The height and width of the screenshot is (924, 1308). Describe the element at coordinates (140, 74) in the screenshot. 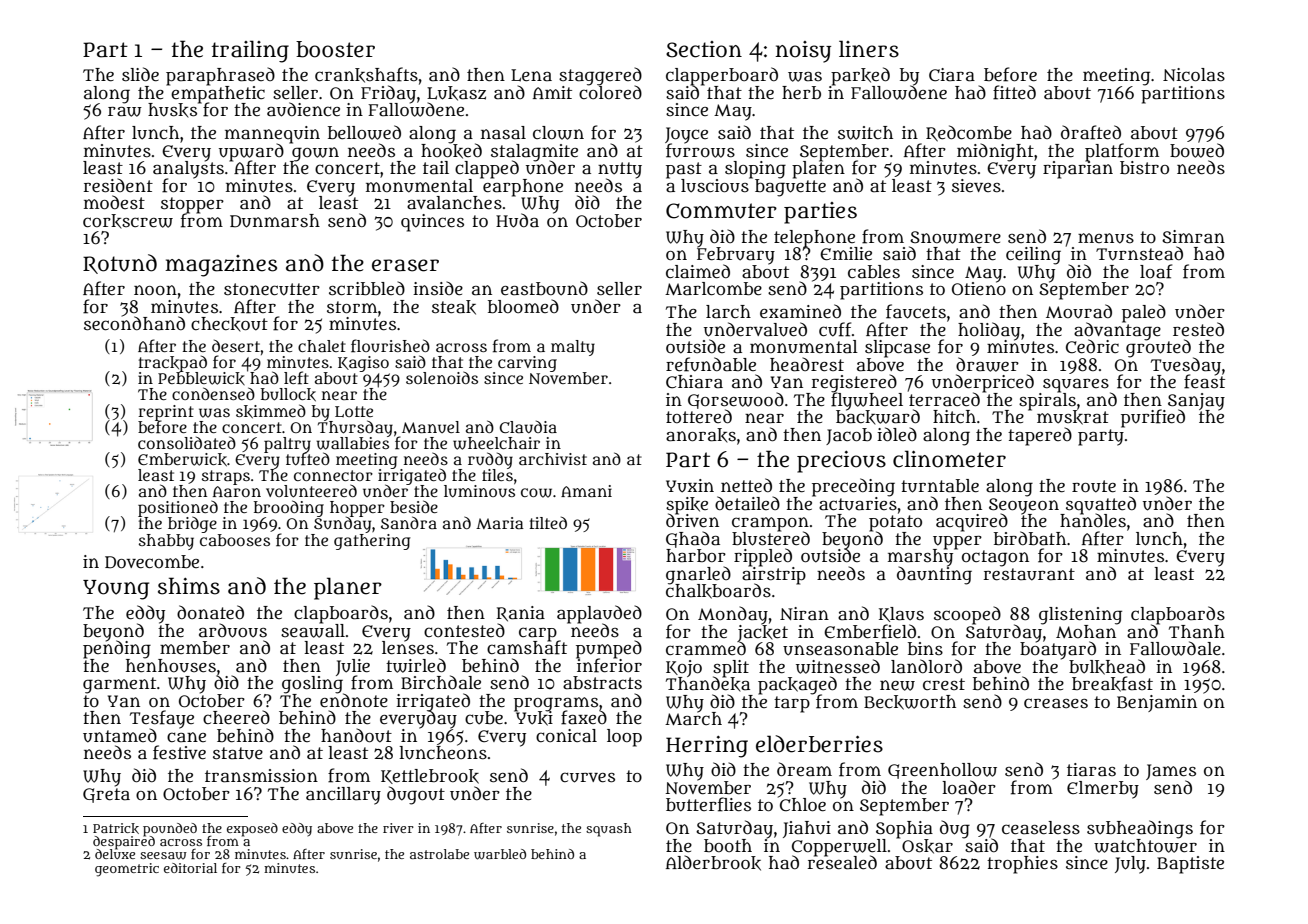

I see `slide` at that location.
